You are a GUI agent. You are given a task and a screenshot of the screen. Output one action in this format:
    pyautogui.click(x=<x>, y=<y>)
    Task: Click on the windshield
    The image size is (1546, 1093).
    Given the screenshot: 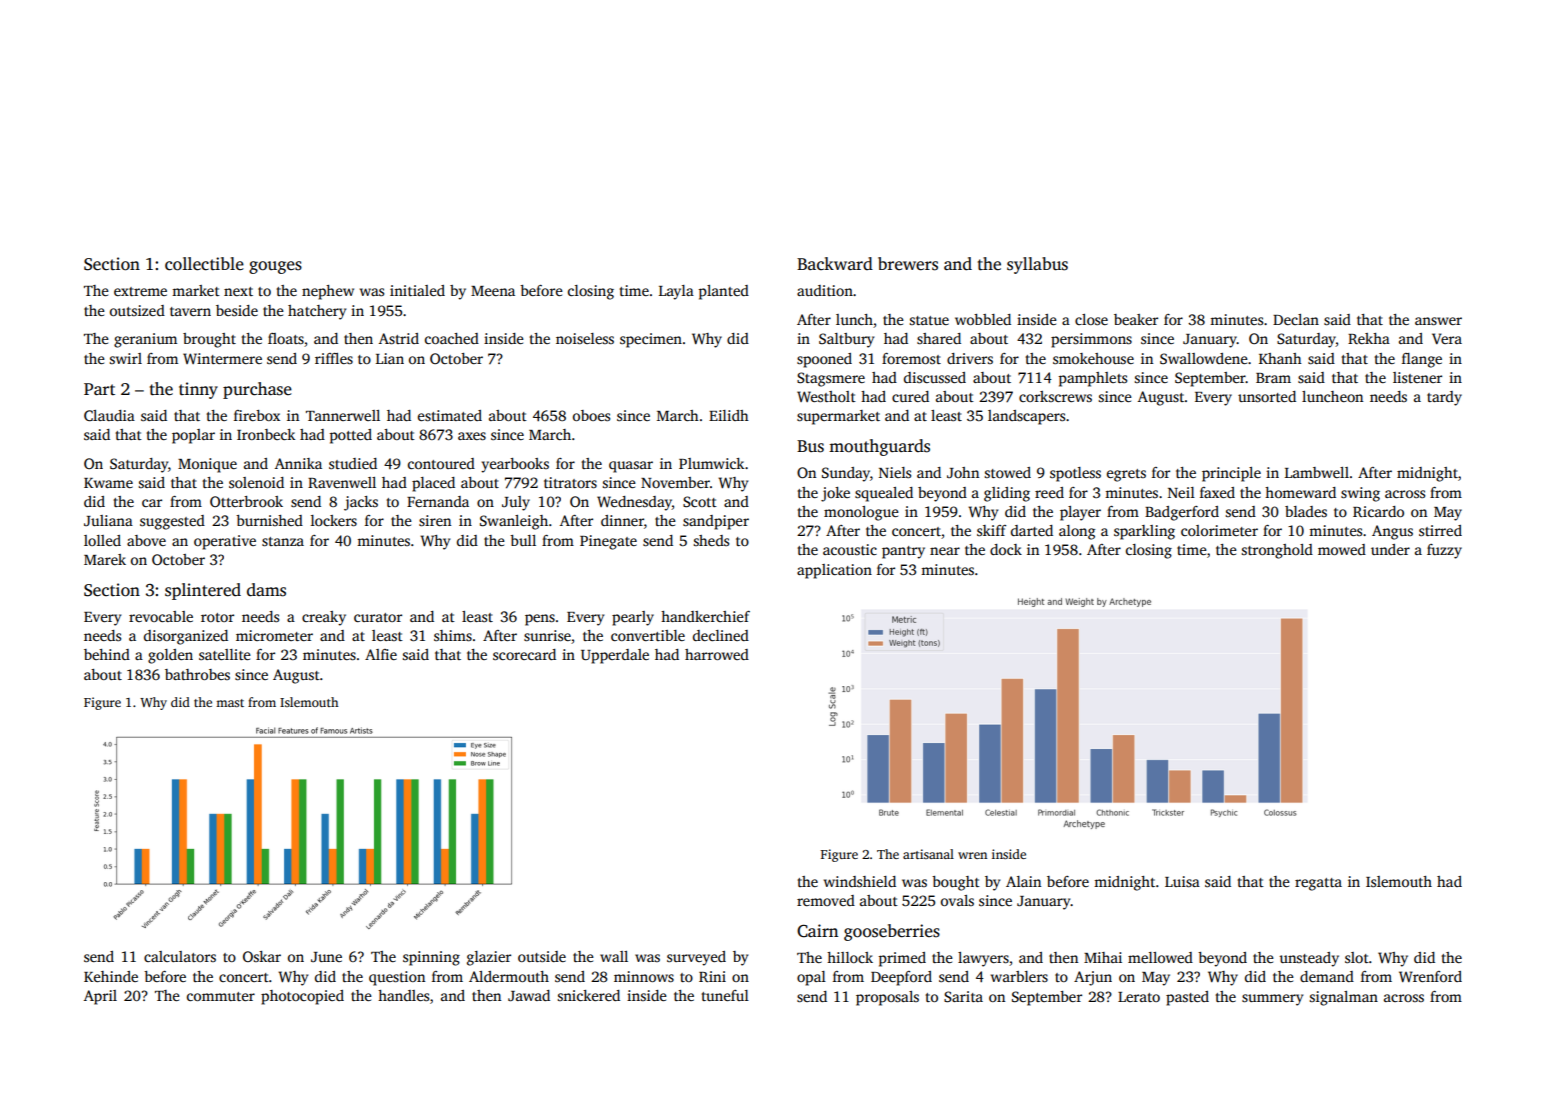 What is the action you would take?
    pyautogui.click(x=860, y=881)
